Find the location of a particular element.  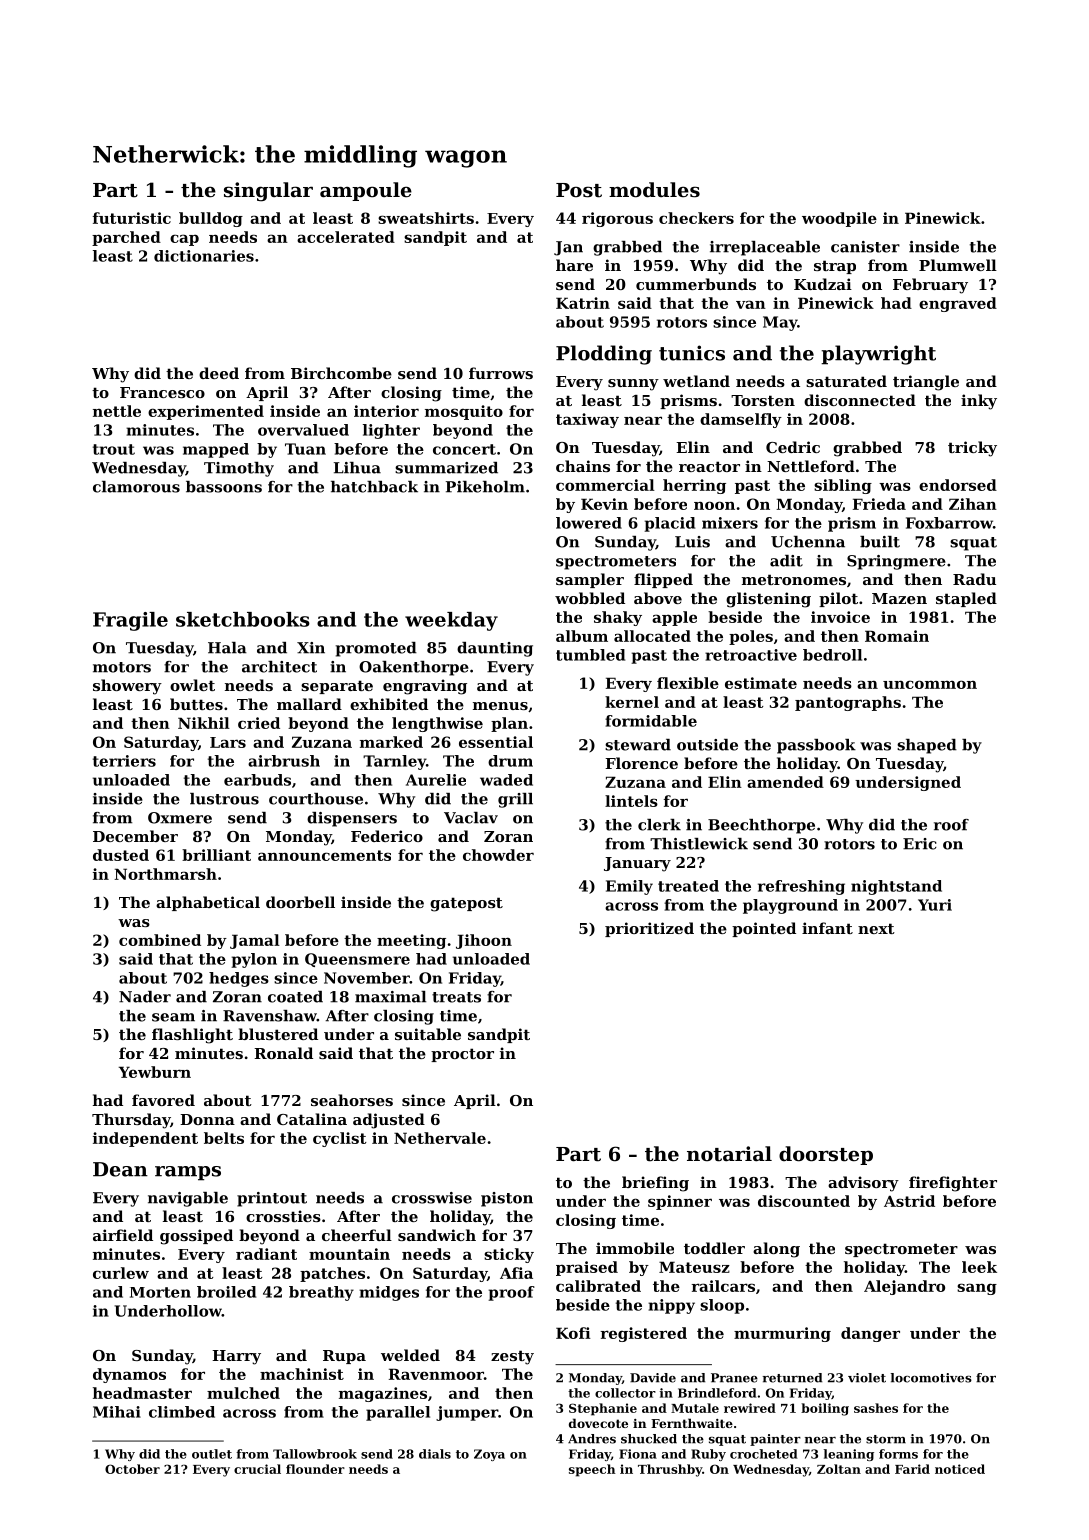

marked is located at coordinates (391, 742).
